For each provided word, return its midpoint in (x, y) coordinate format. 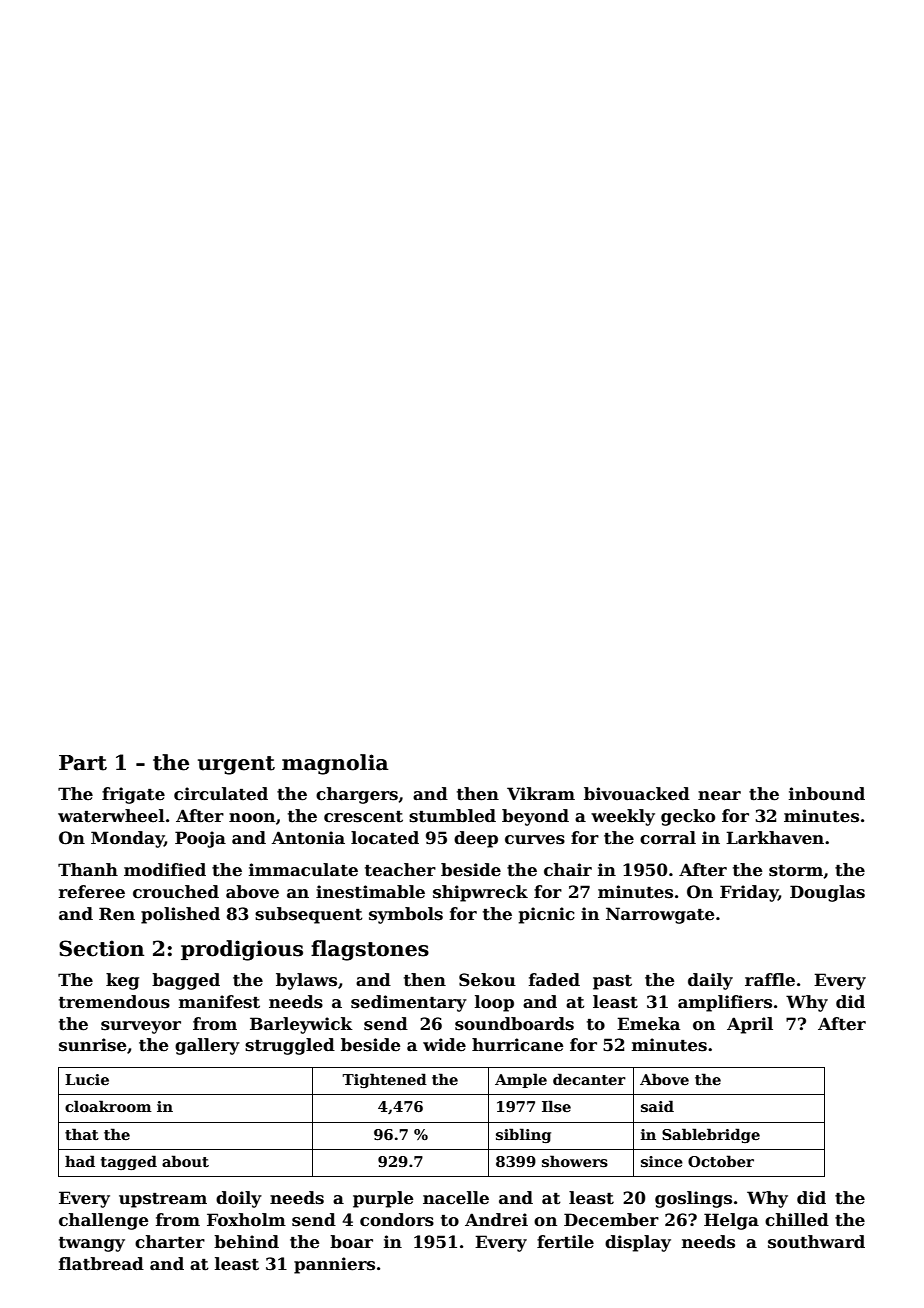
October (721, 1161)
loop (494, 1003)
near (719, 796)
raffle (770, 980)
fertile (565, 1242)
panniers (334, 1265)
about (185, 1161)
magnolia (335, 764)
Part (83, 763)
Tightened (384, 1080)
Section (101, 948)
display (638, 1243)
